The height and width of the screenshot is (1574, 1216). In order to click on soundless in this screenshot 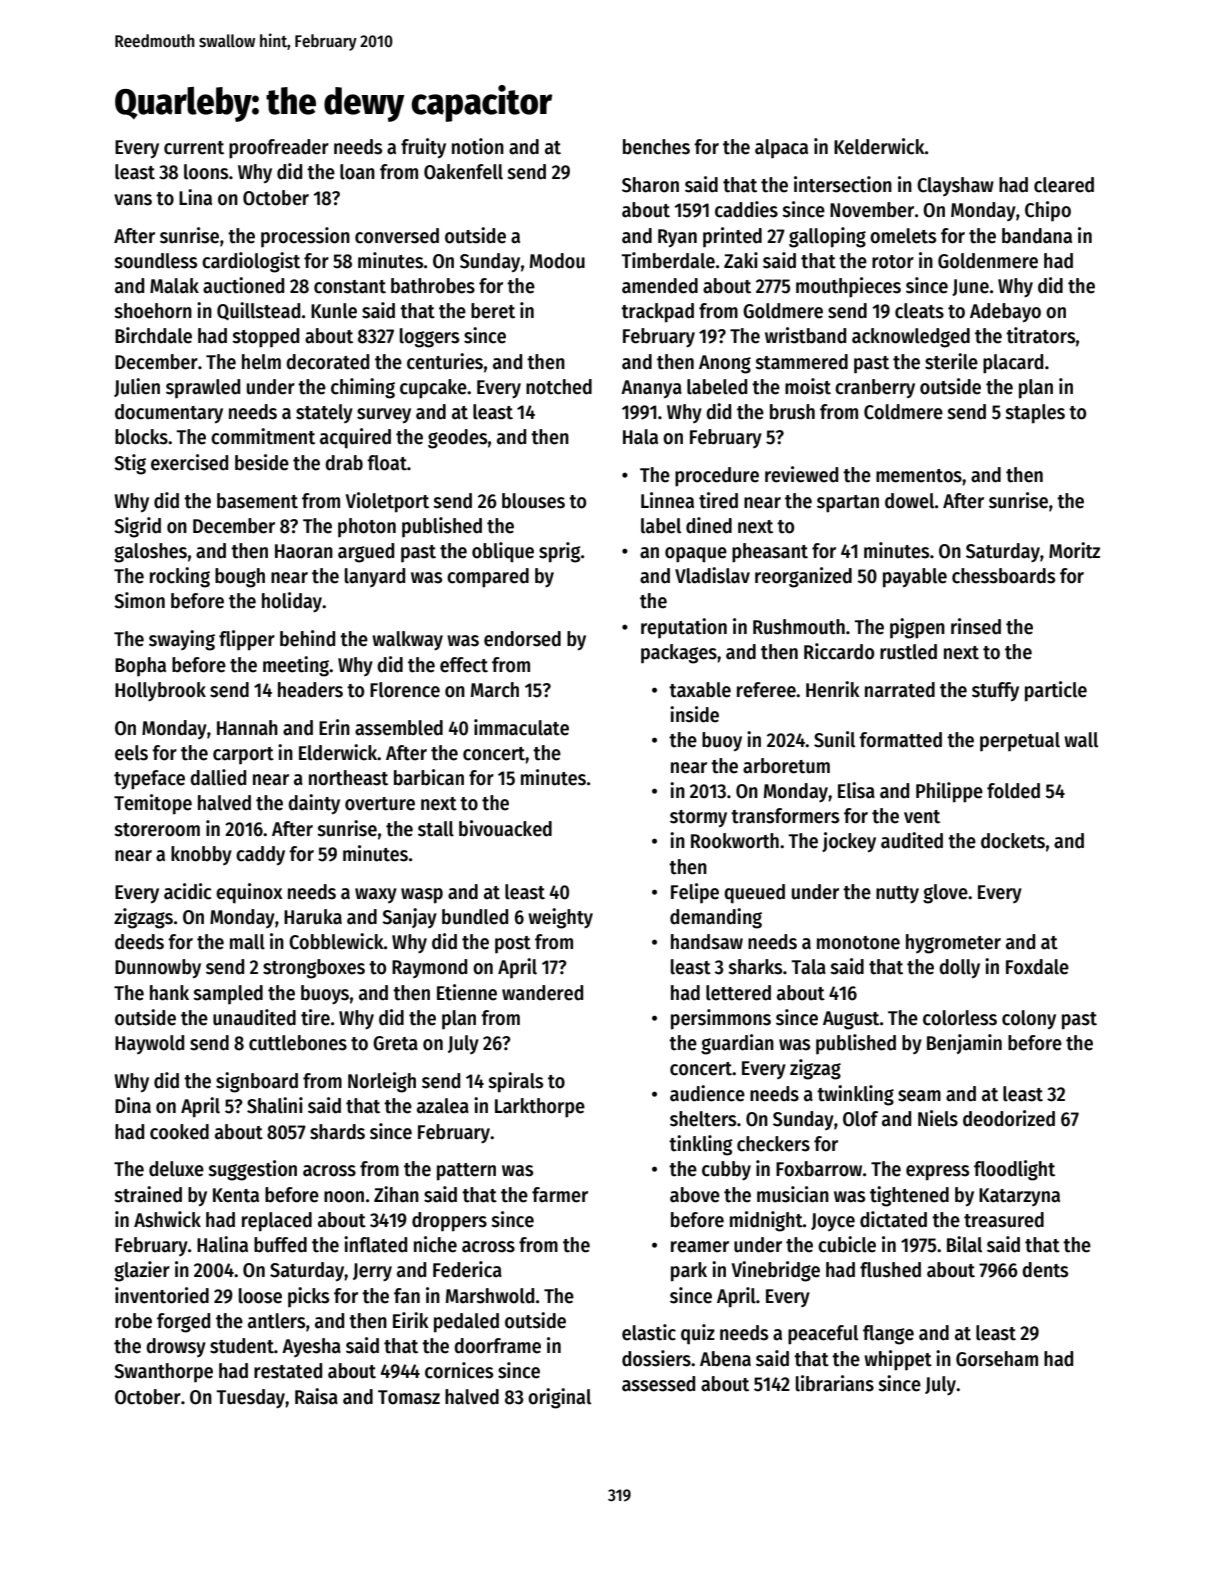, I will do `click(155, 261)`.
